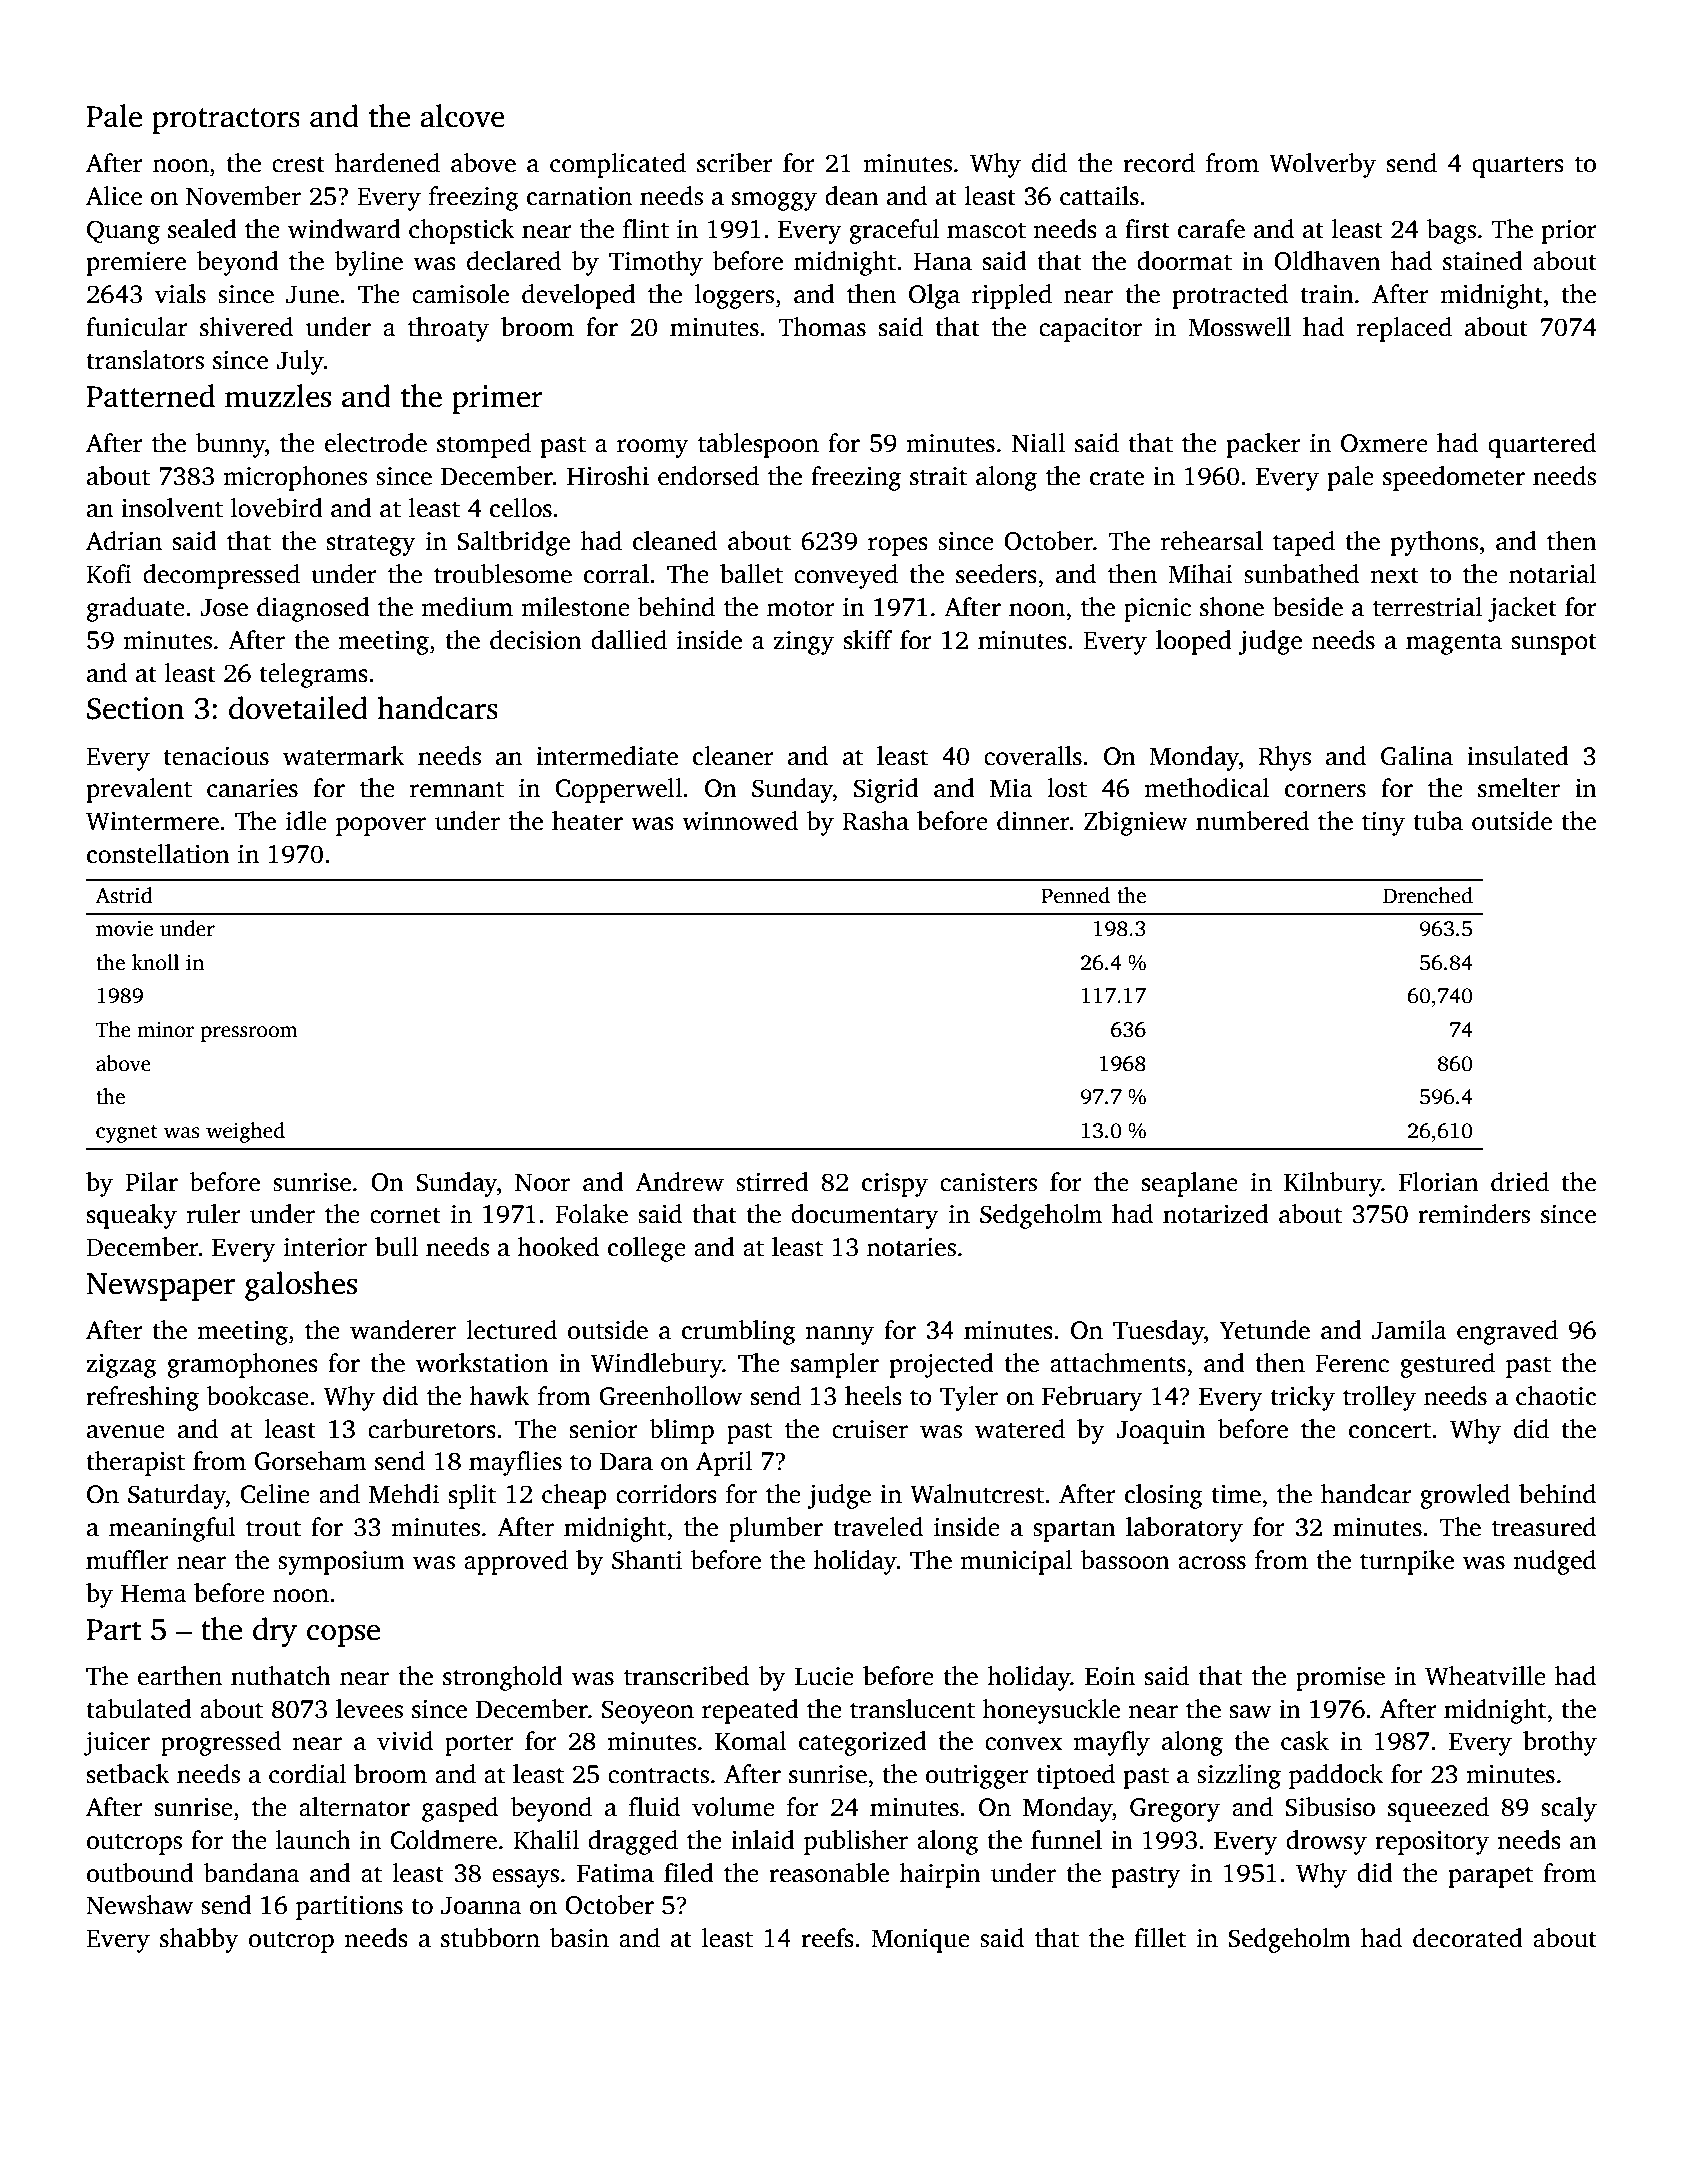 The width and height of the document is (1683, 2178). I want to click on decision, so click(536, 640).
